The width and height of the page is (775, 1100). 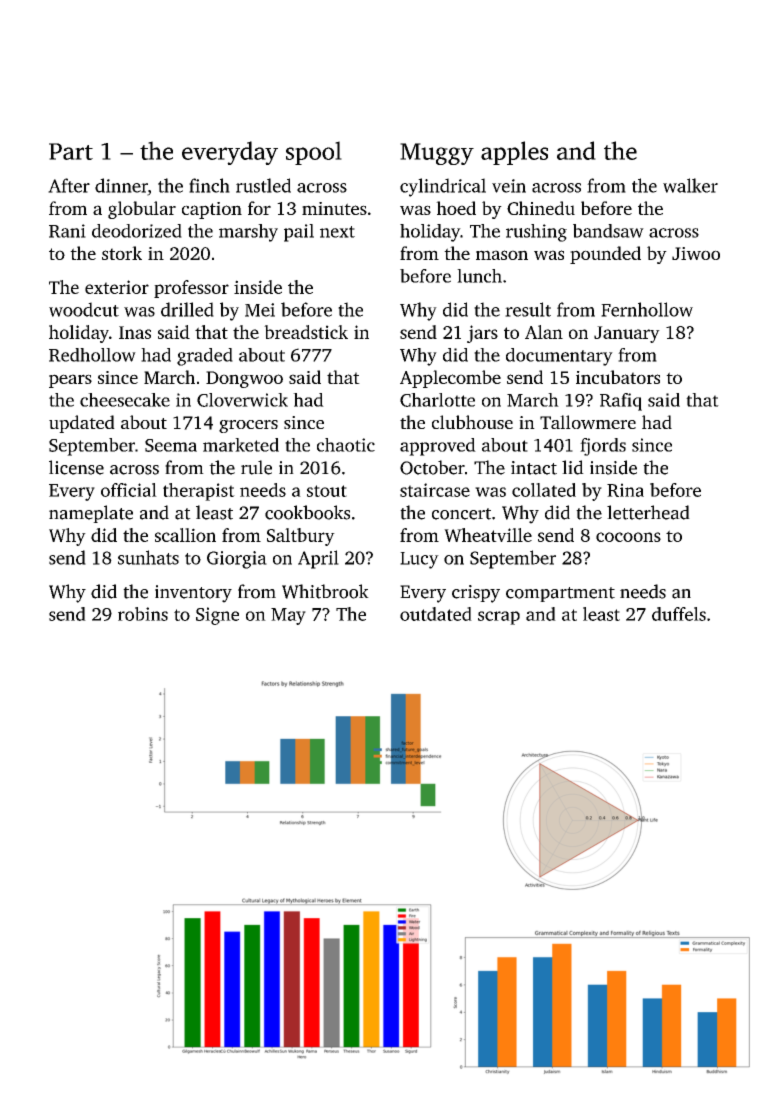 What do you see at coordinates (137, 231) in the page?
I see `deodorized` at bounding box center [137, 231].
